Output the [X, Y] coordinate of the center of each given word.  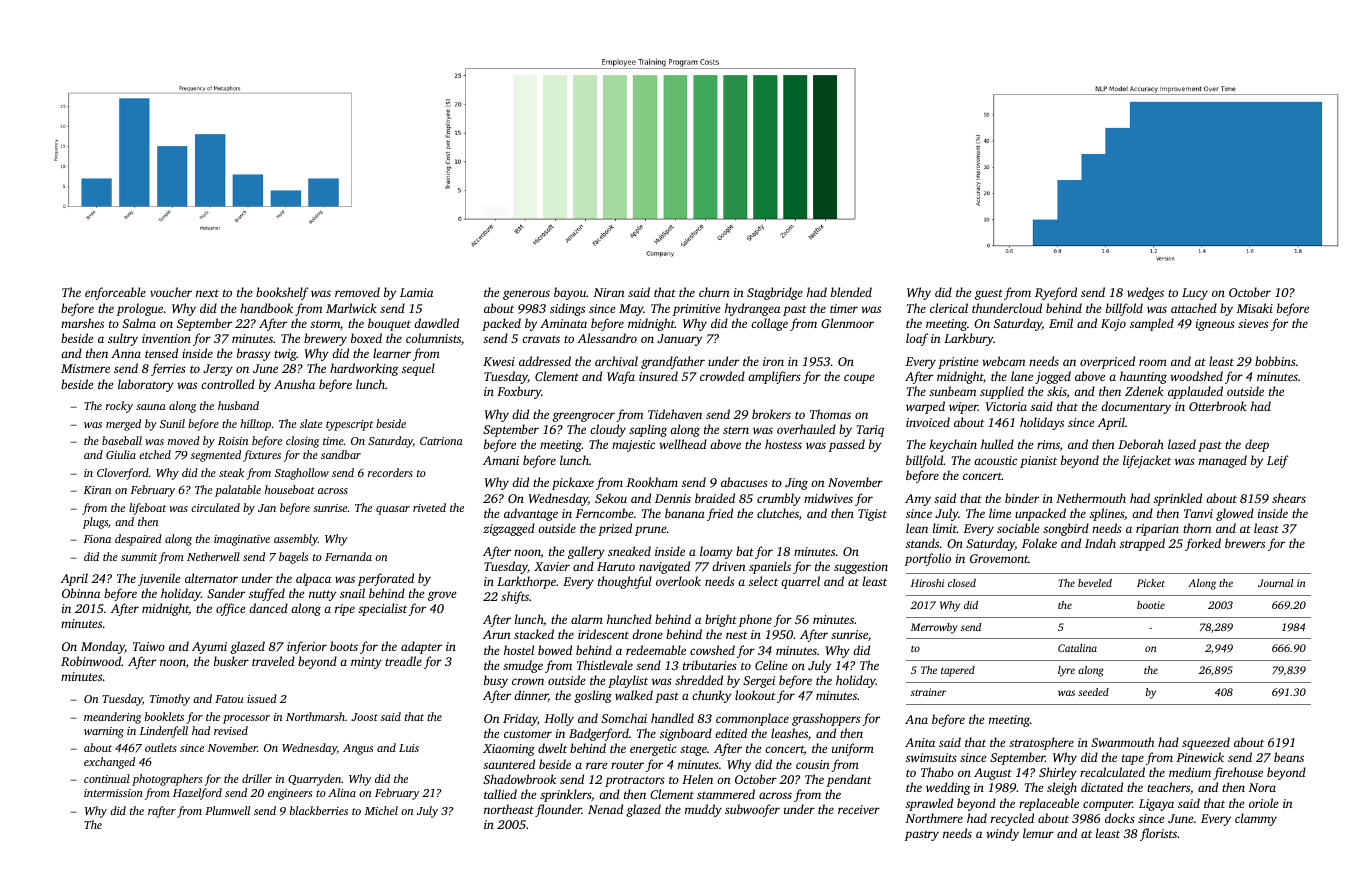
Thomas [830, 414]
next [207, 293]
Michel [381, 810]
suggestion [861, 568]
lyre [1066, 671]
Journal [1275, 583]
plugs [95, 523]
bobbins [1275, 361]
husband [238, 405]
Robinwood [91, 661]
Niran [609, 292]
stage [693, 750]
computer [1108, 805]
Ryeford [1056, 293]
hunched [629, 619]
